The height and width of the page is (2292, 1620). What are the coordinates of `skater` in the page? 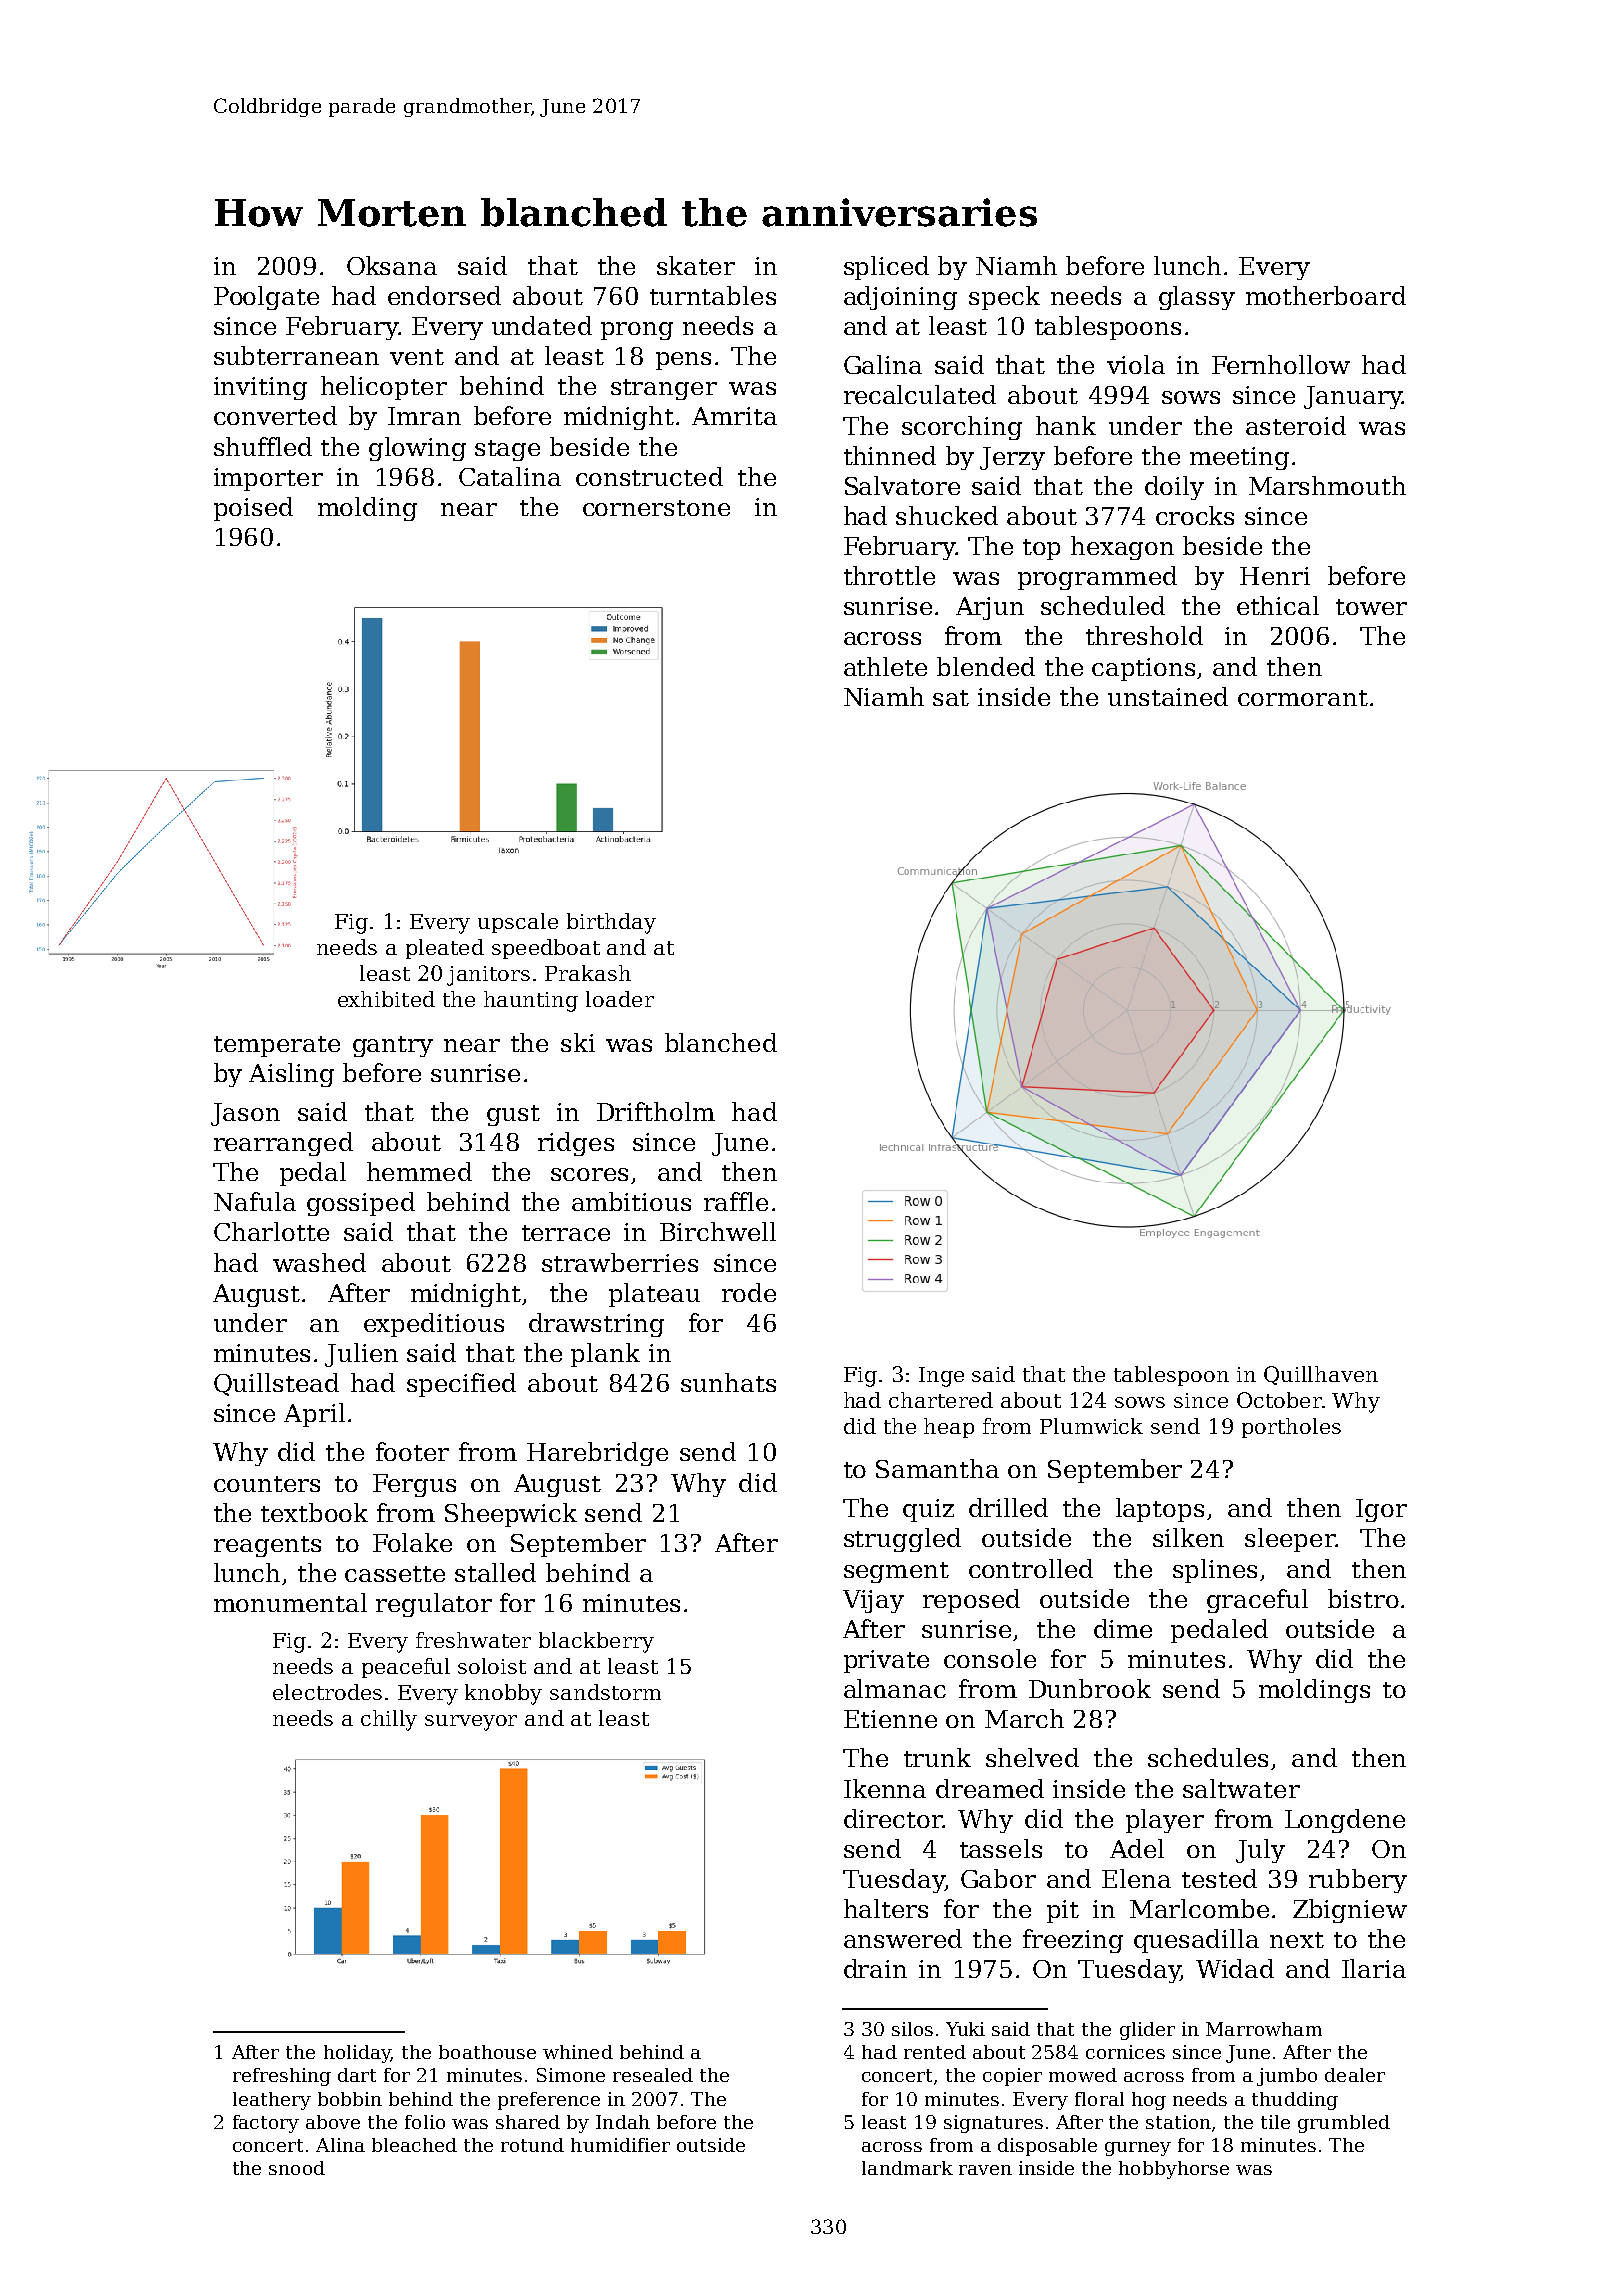 It's located at (696, 265).
